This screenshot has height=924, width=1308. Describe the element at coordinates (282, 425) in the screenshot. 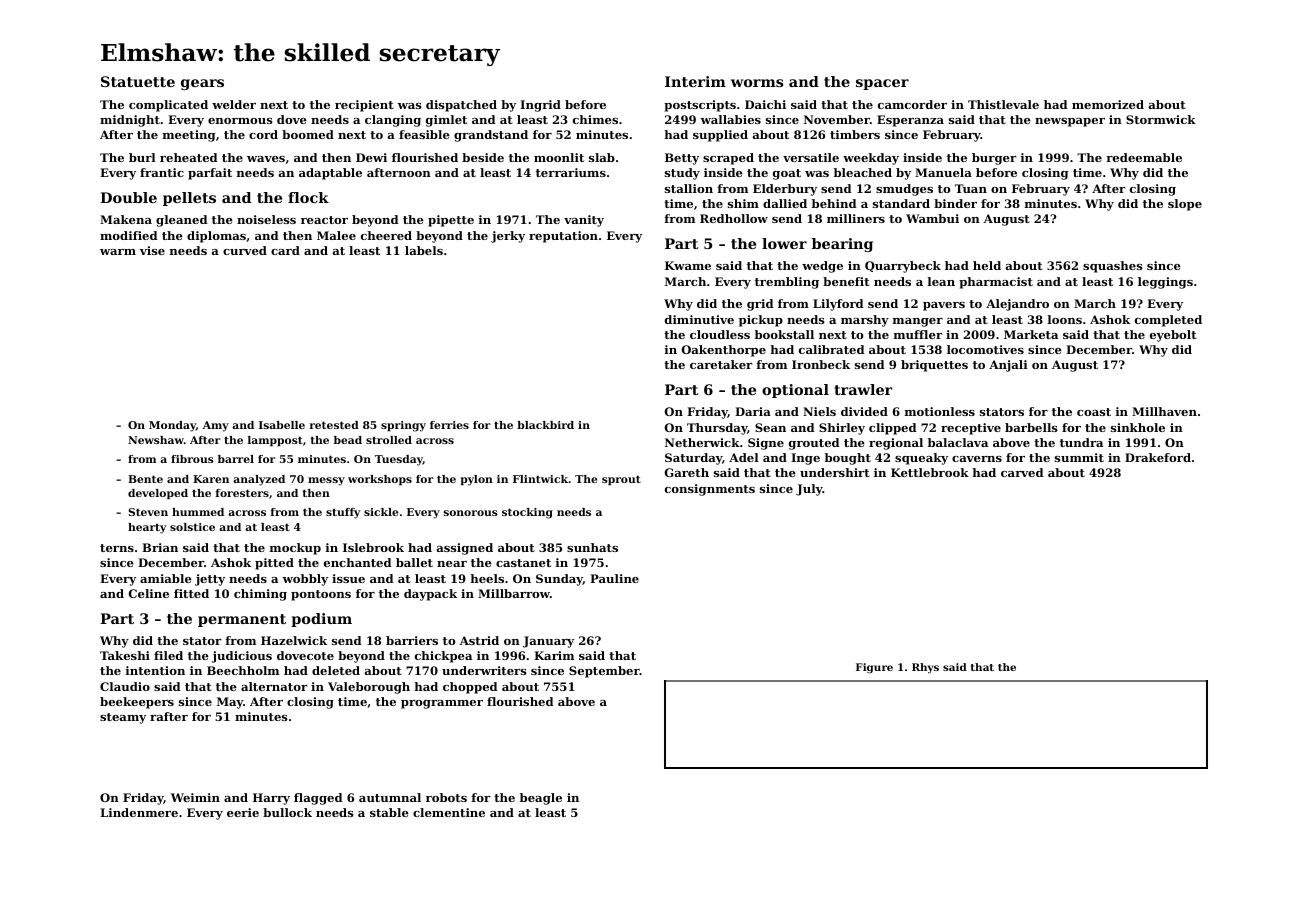

I see `Isabelle` at that location.
